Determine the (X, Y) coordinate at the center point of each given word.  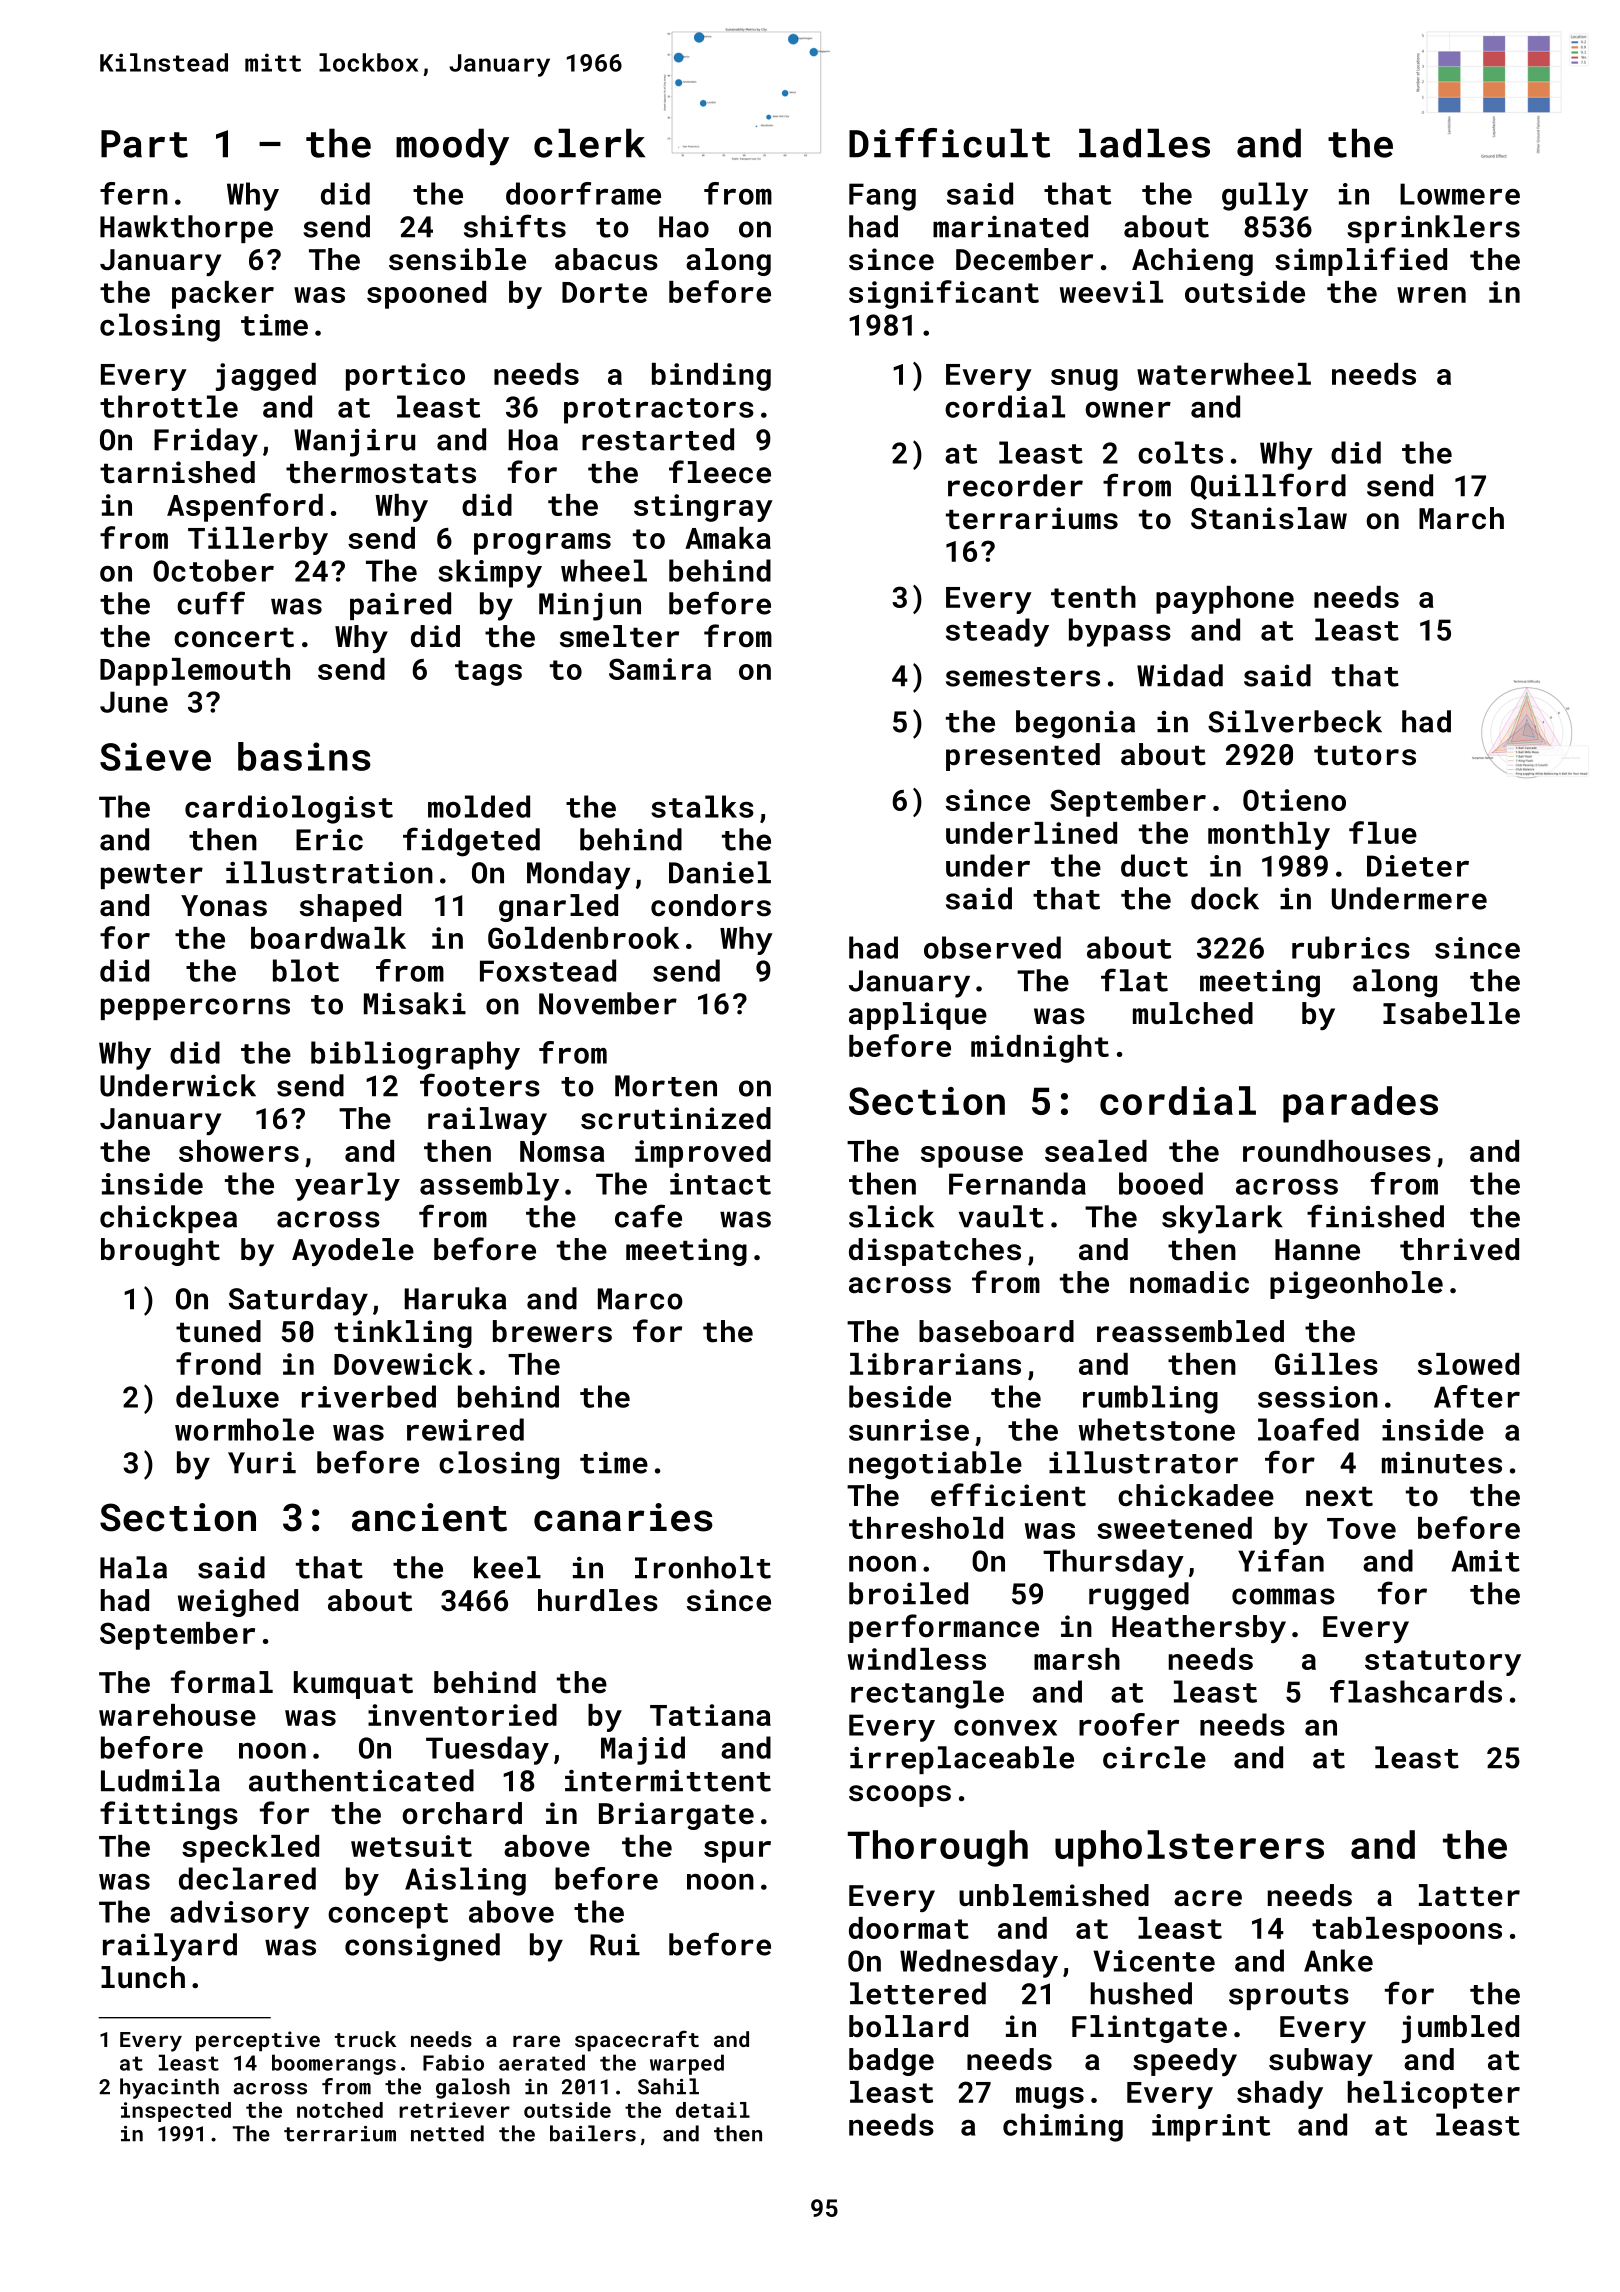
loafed (1308, 1429)
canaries (623, 1517)
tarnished (177, 472)
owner (1128, 410)
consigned (422, 1947)
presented (1023, 757)
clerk (589, 143)
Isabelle (1451, 1013)
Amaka (728, 538)
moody (452, 147)
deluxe (227, 1396)
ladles (1144, 143)
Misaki (415, 1003)
